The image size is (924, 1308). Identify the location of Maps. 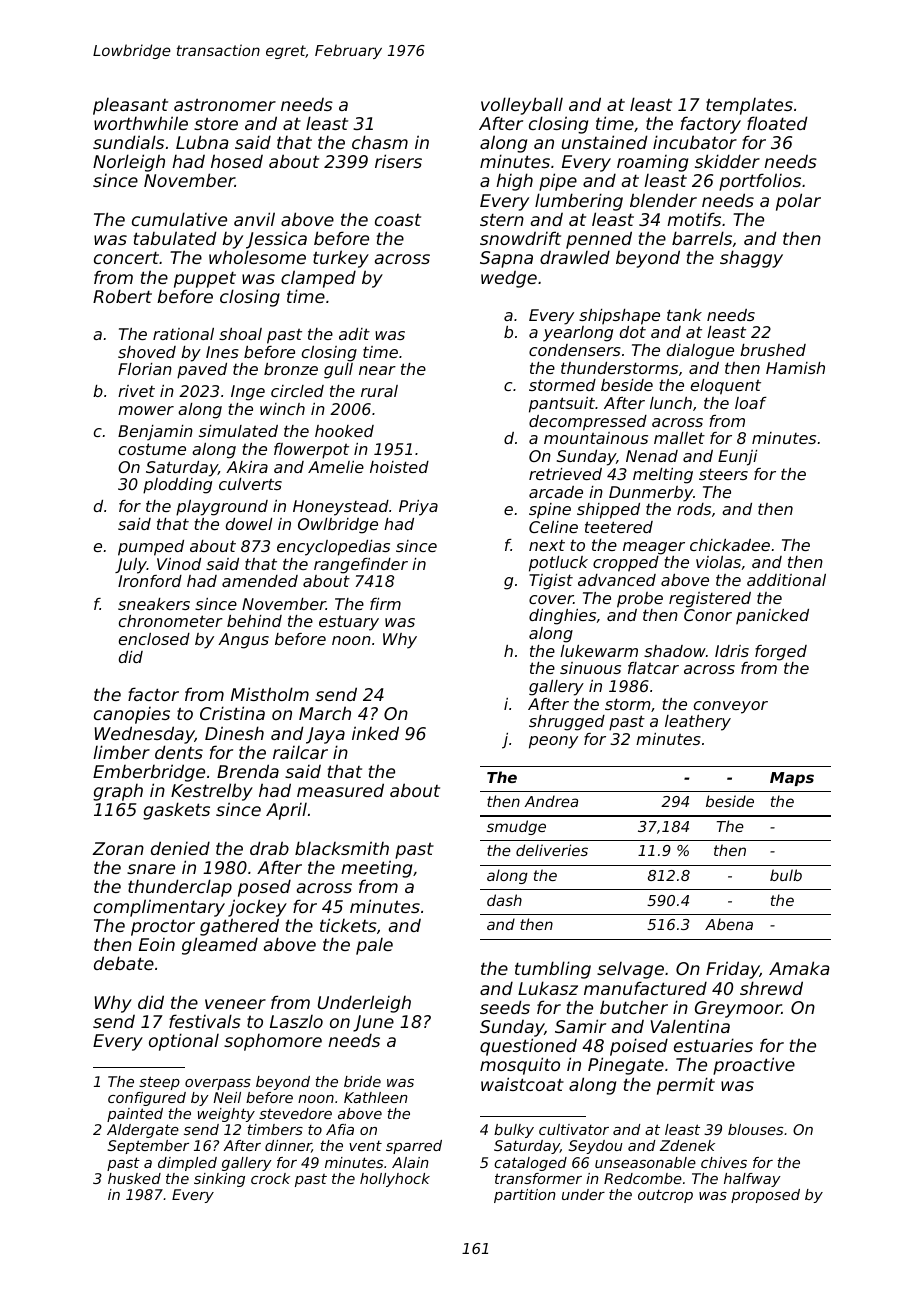
(792, 779).
